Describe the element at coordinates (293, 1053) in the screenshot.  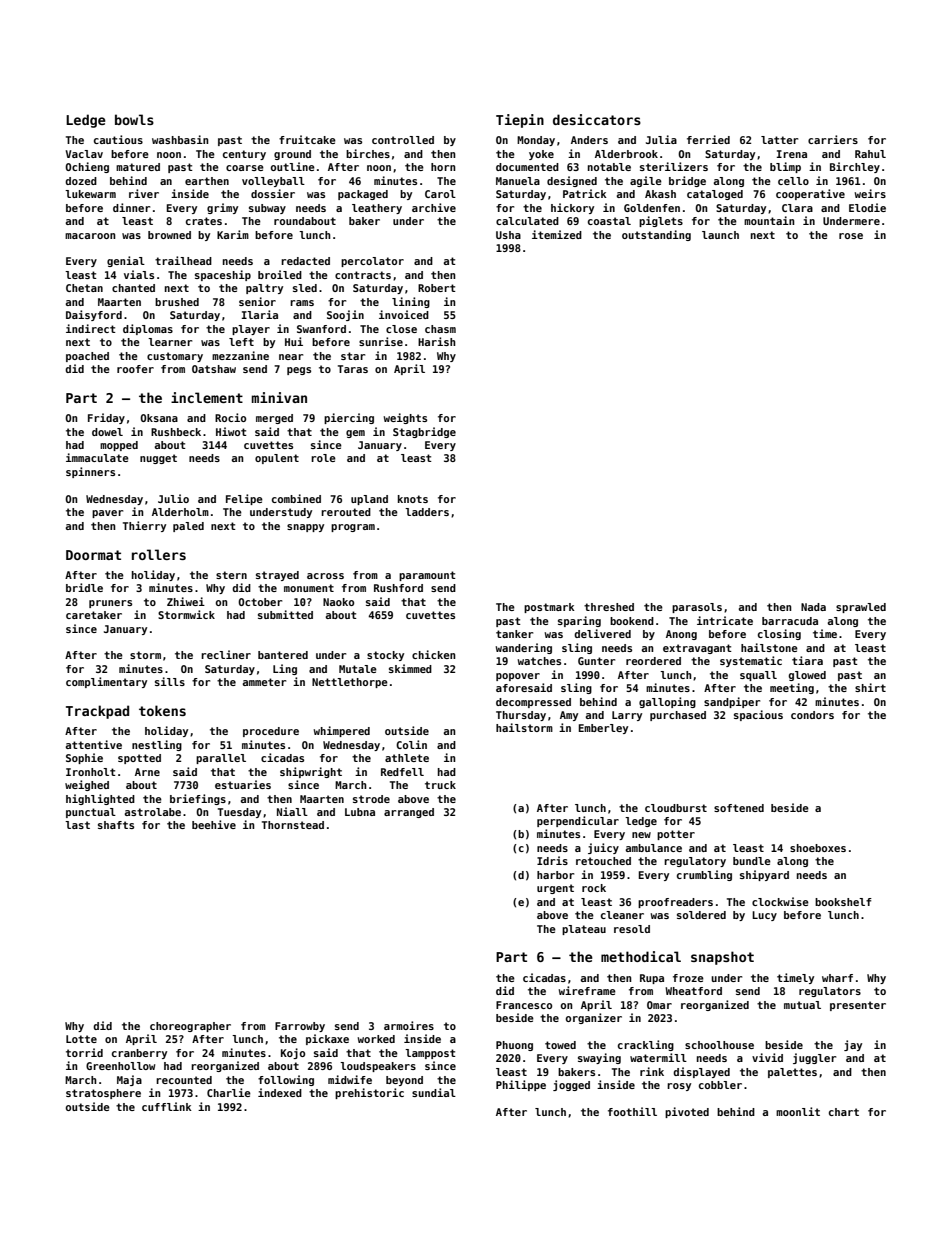
I see `Kojo` at that location.
